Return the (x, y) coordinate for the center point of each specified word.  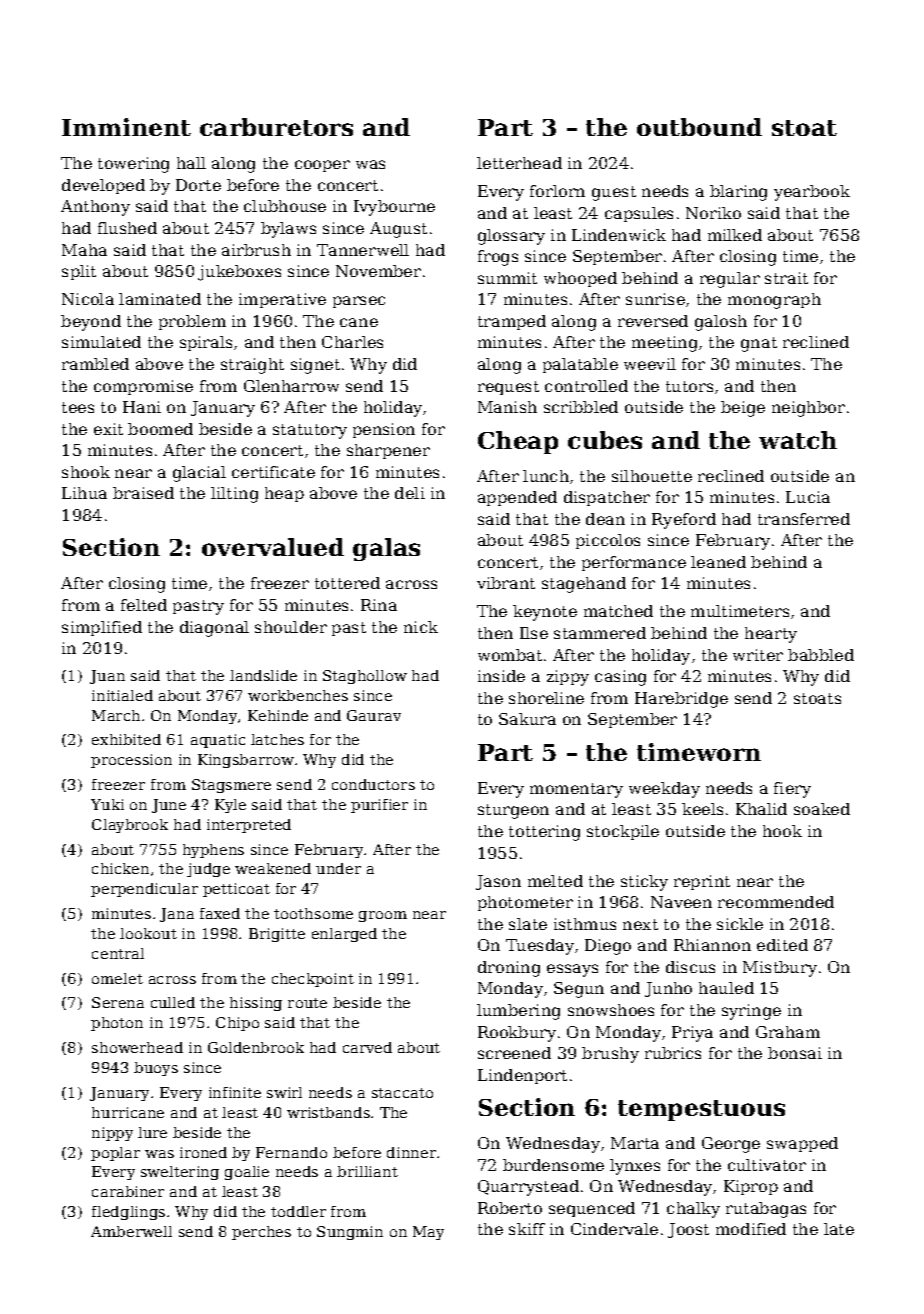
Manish (507, 407)
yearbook (812, 193)
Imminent (126, 127)
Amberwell (131, 1231)
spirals (206, 343)
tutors (689, 386)
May (428, 1233)
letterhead (519, 163)
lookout (148, 933)
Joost (688, 1230)
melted (555, 881)
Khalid (761, 809)
